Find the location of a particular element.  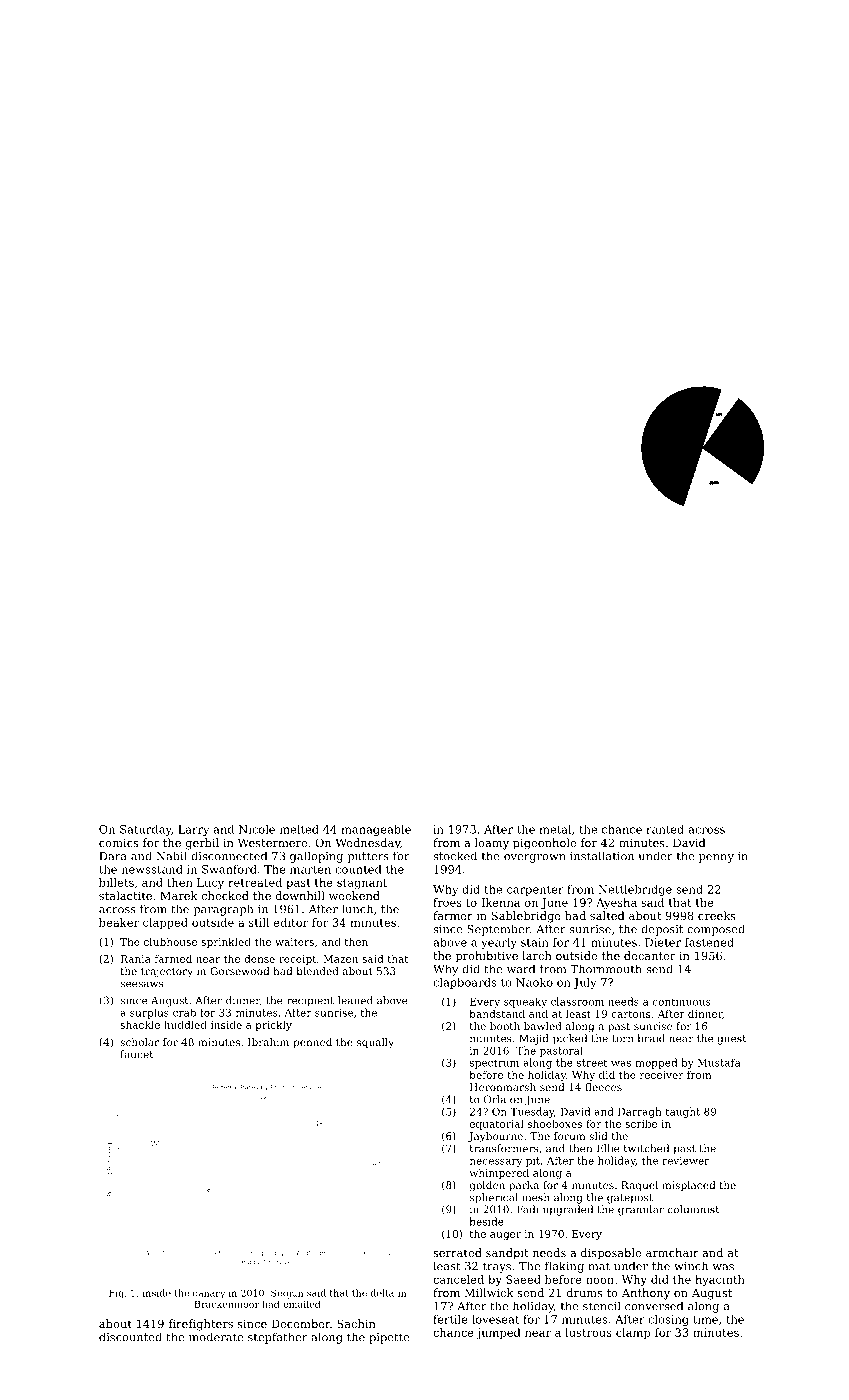

delta is located at coordinates (382, 1293).
